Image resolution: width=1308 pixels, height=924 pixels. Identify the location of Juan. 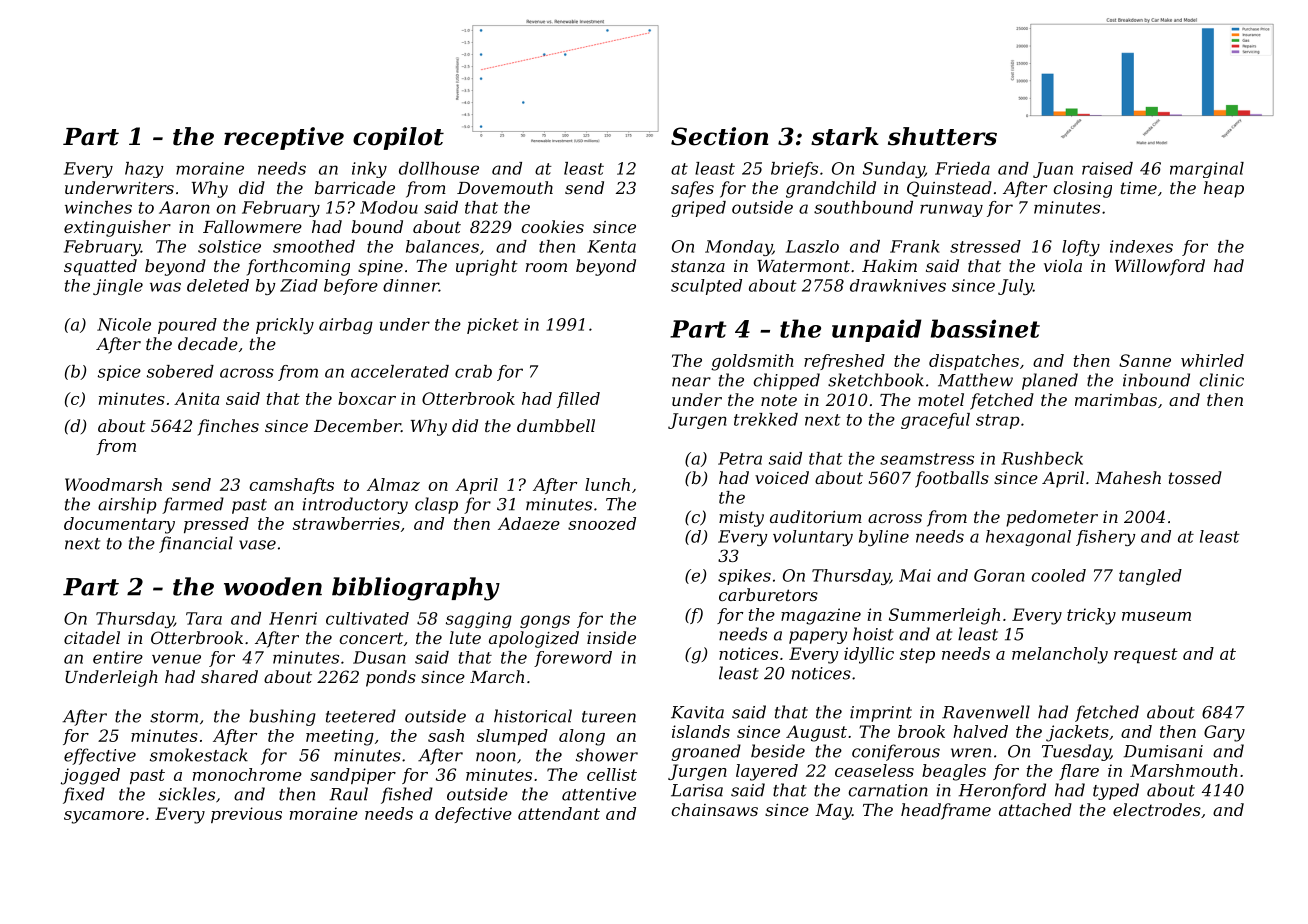
(1053, 170).
